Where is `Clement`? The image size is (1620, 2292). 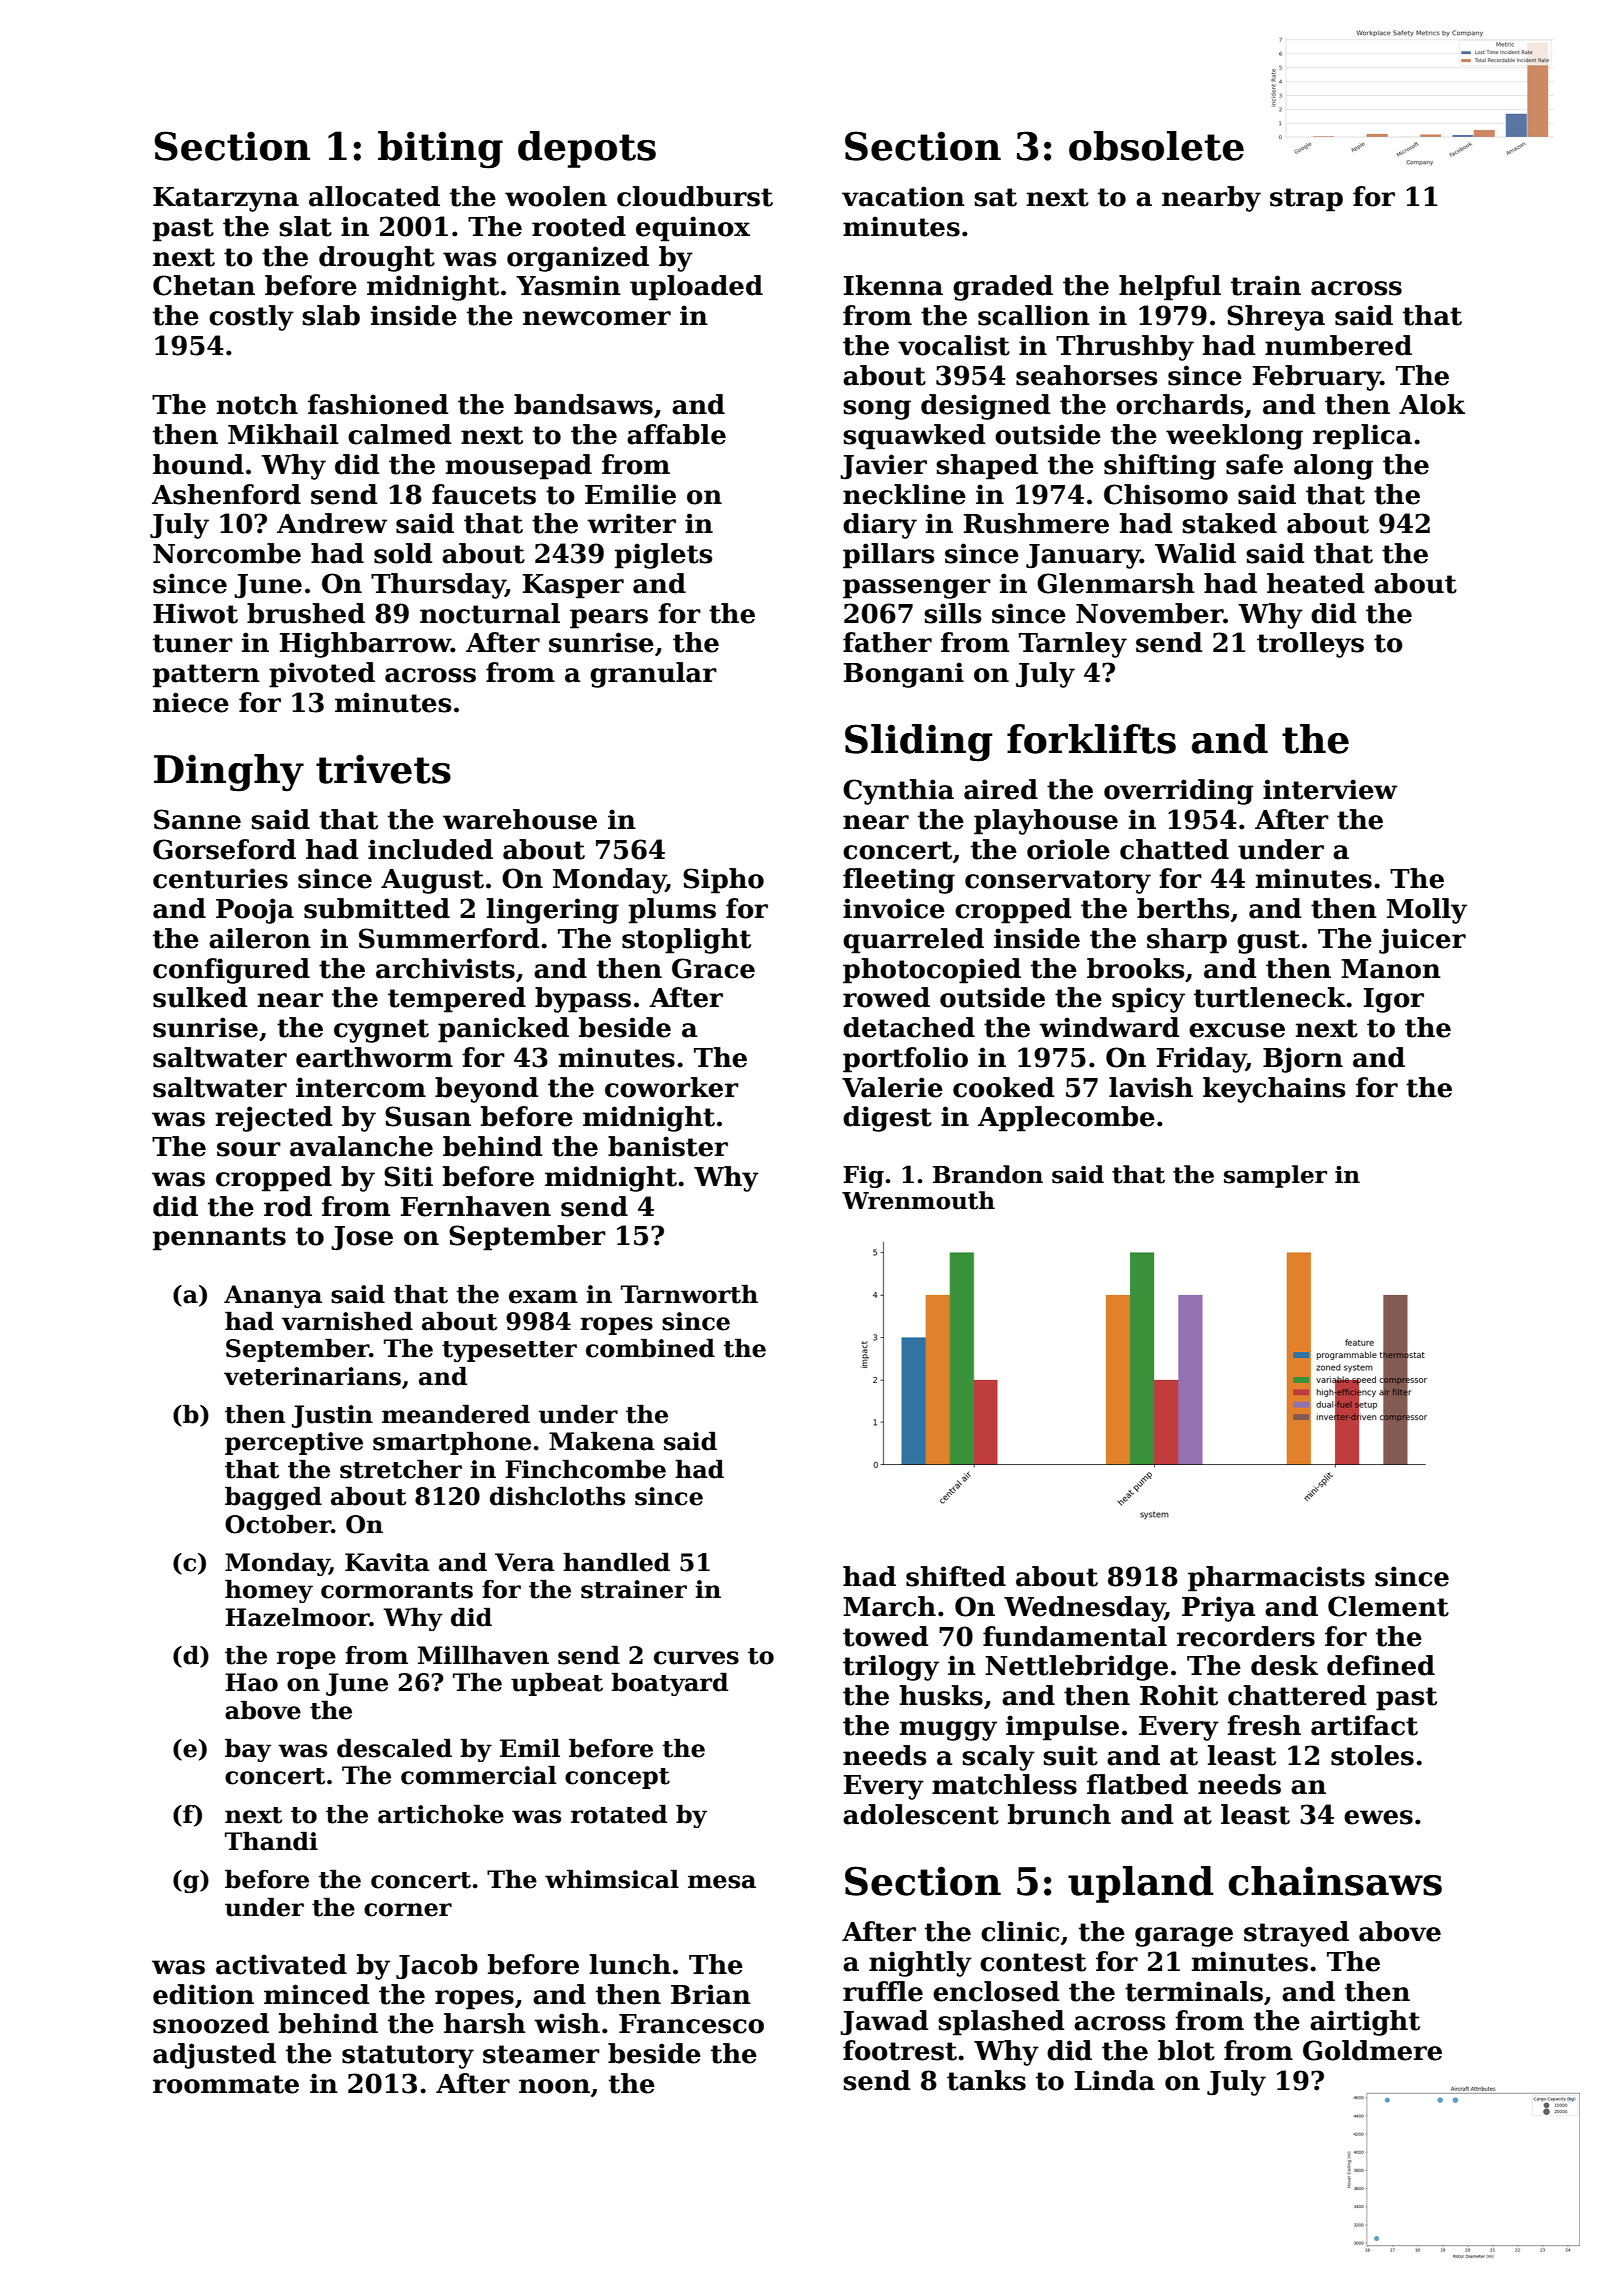 Clement is located at coordinates (1388, 1606).
